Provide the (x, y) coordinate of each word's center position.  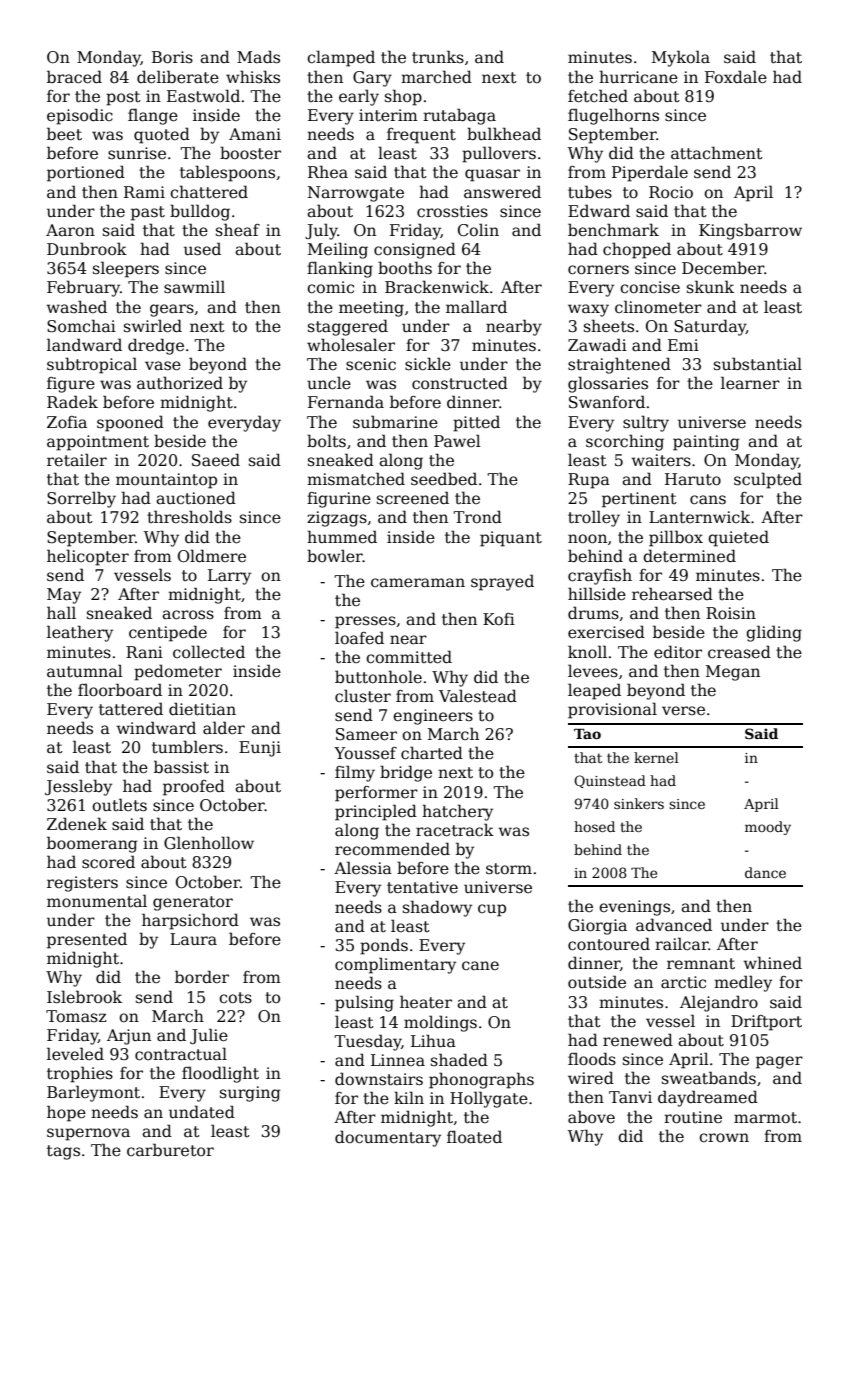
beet (64, 134)
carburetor (170, 1149)
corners (598, 270)
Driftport (766, 1023)
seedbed (444, 479)
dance (765, 872)
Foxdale (736, 77)
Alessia (363, 867)
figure (71, 385)
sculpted (768, 480)
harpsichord (190, 921)
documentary (388, 1138)
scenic (371, 364)
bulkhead (504, 133)
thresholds (189, 516)
